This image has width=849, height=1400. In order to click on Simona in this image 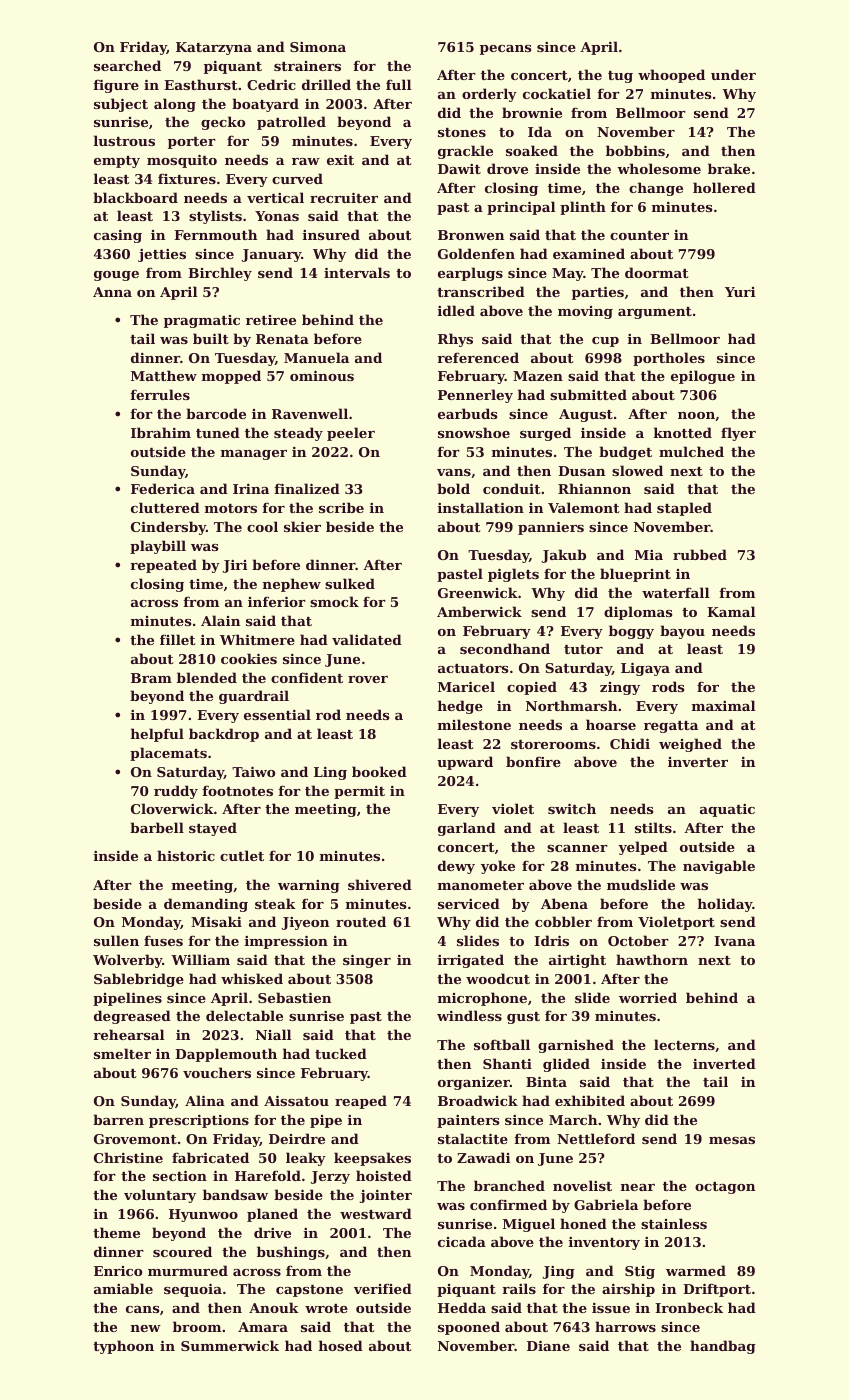, I will do `click(318, 47)`.
